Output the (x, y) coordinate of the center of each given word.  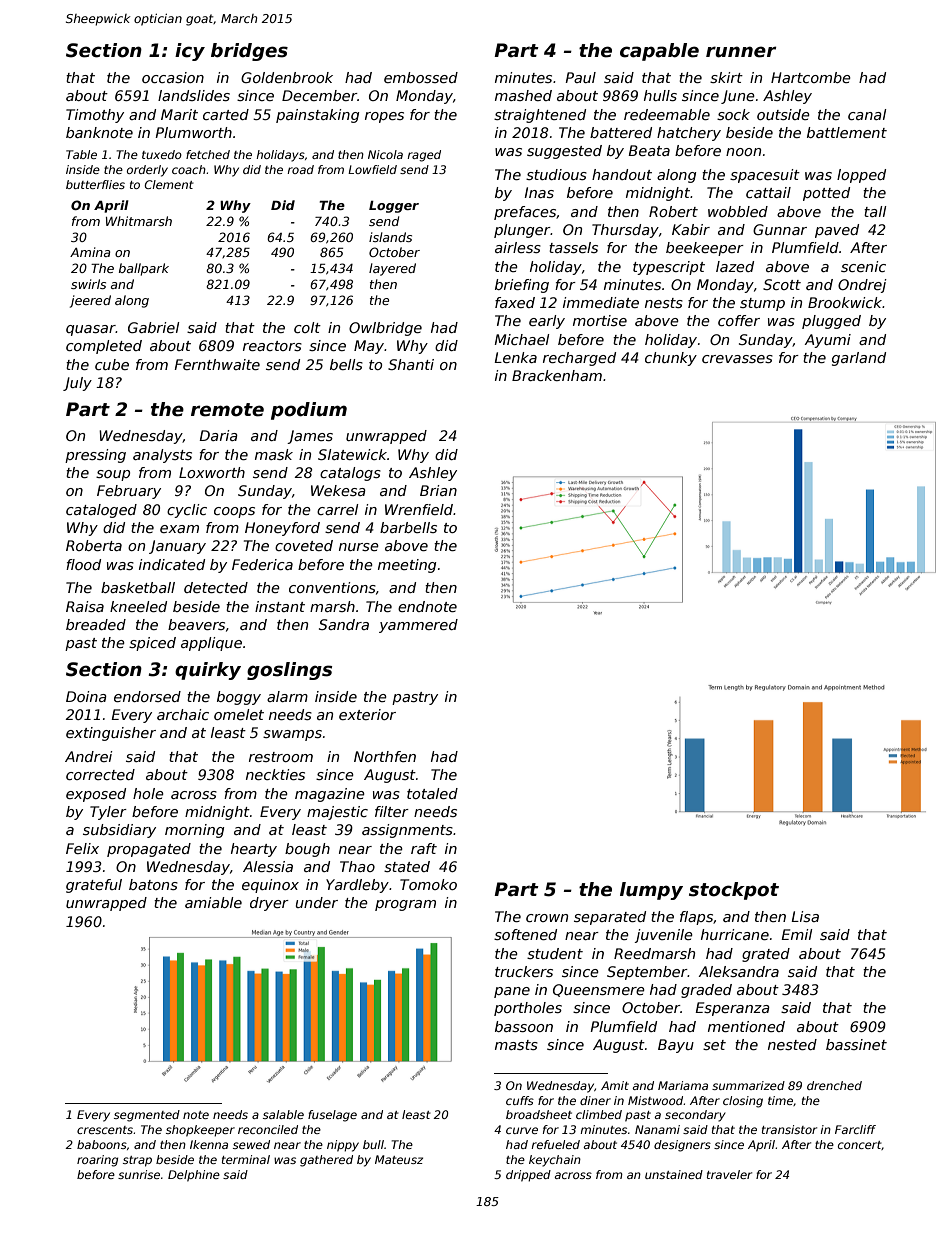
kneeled (138, 606)
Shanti (411, 364)
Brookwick (845, 302)
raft (424, 848)
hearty (254, 850)
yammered (418, 626)
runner (741, 52)
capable (659, 52)
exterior (367, 714)
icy (190, 52)
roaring (97, 1161)
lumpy (651, 891)
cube (112, 364)
